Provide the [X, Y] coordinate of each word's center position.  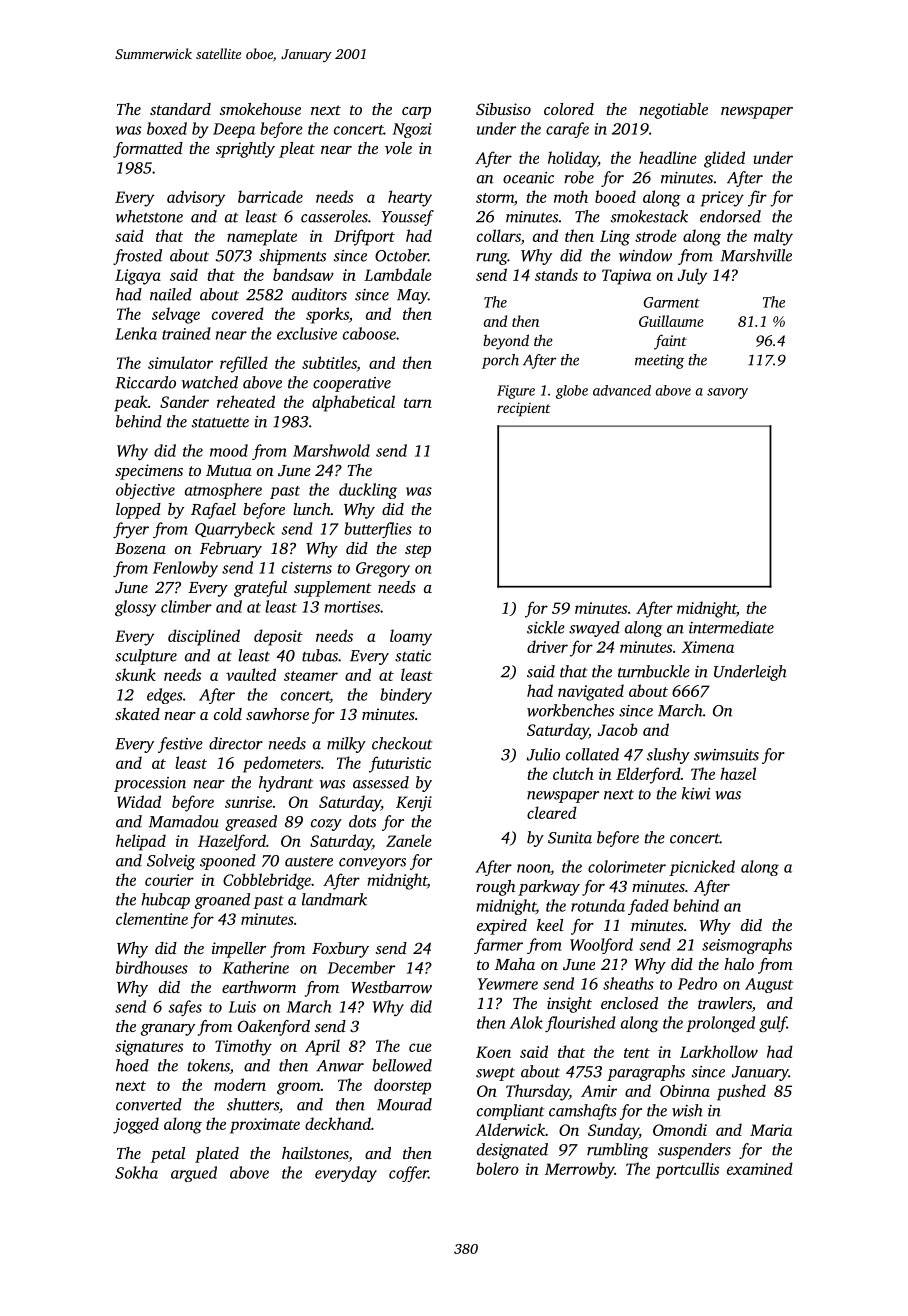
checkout [402, 743]
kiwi [696, 793]
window [645, 255]
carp [416, 113]
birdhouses [152, 967]
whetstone [149, 216]
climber [186, 606]
